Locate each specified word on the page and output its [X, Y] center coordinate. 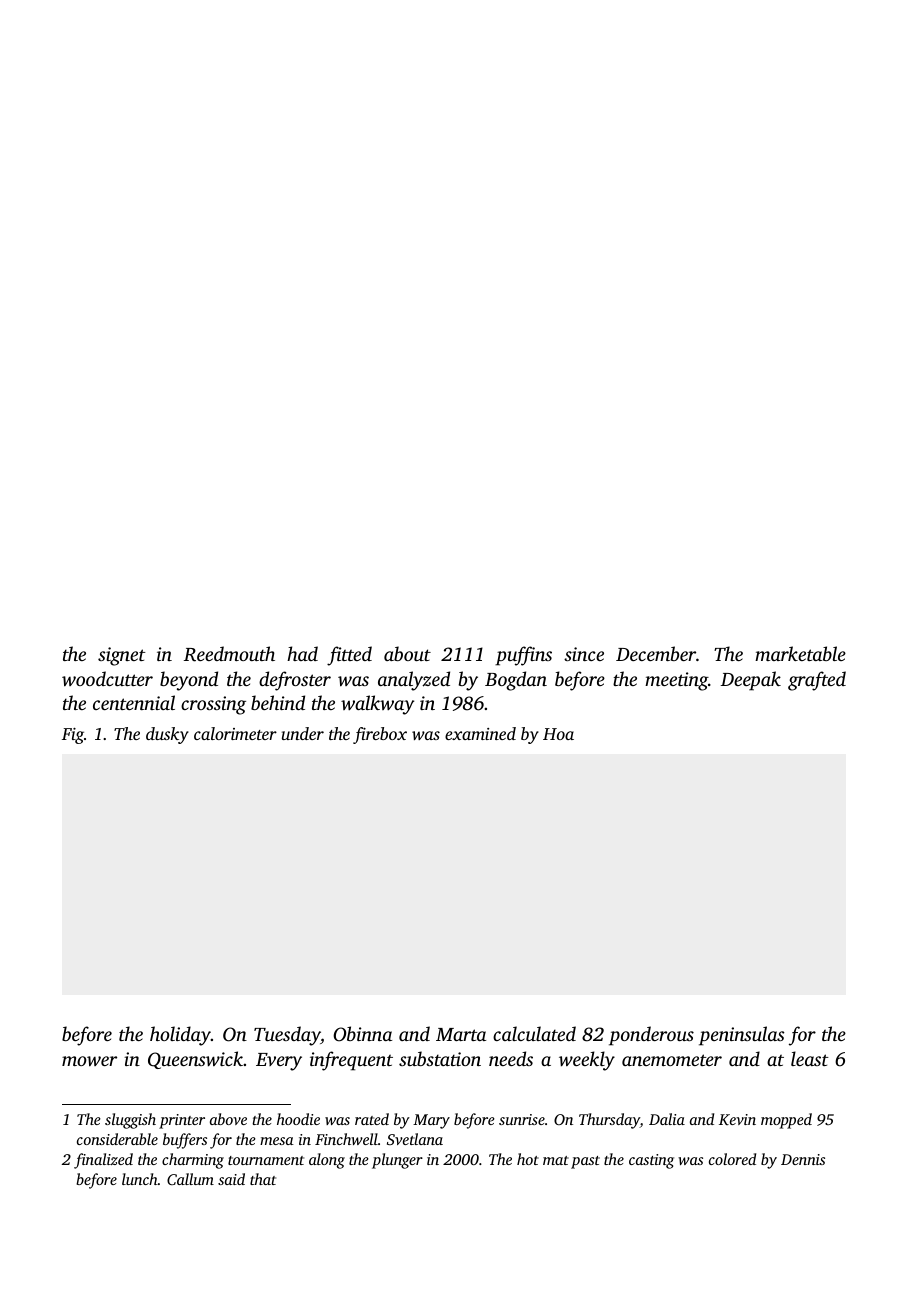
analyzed [414, 681]
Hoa [558, 734]
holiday [180, 1036]
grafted [817, 681]
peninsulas [742, 1036]
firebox [380, 735]
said [231, 1179]
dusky [167, 735]
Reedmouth [229, 654]
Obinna [362, 1034]
